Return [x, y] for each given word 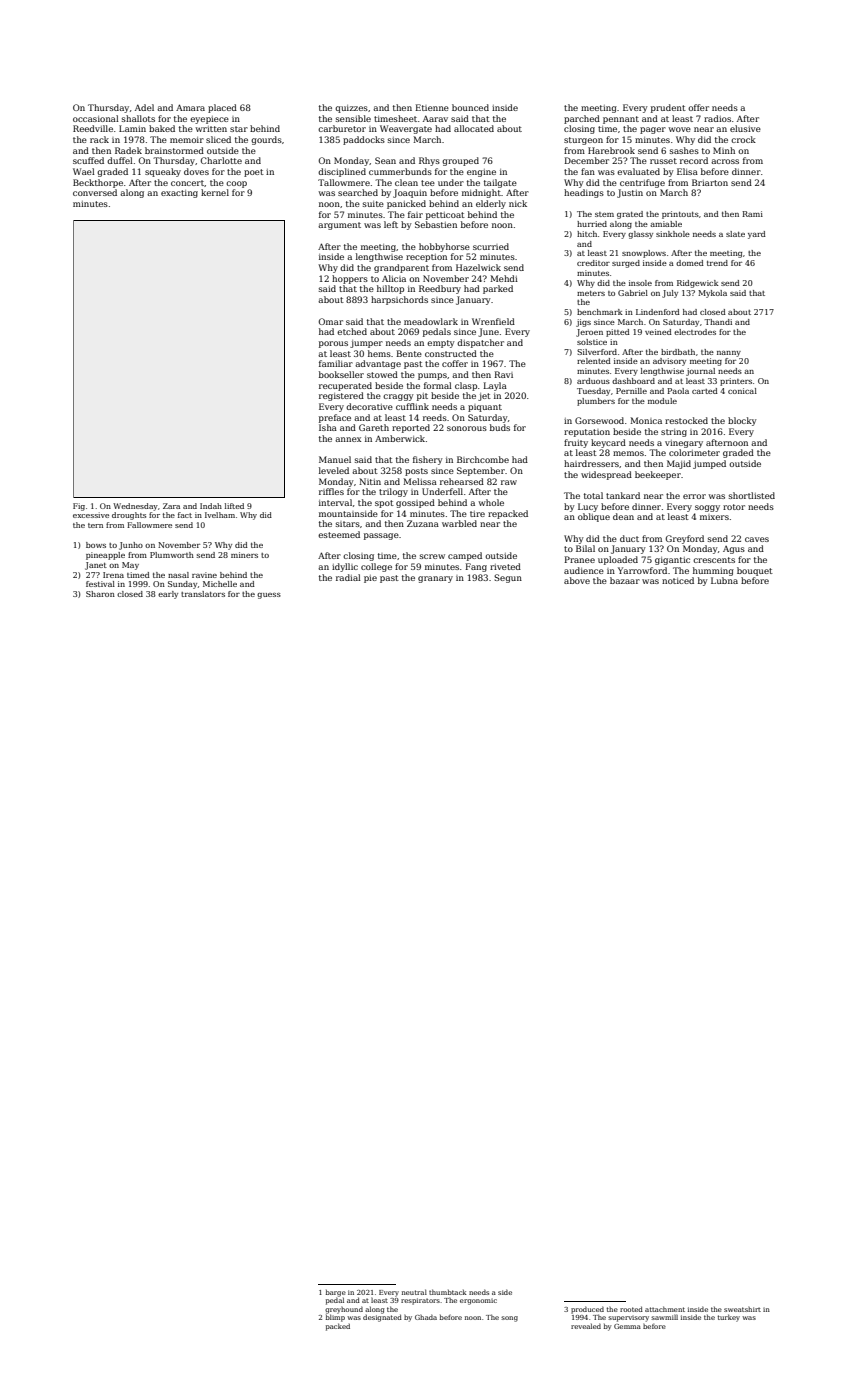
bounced [470, 107]
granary [435, 579]
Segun [508, 578]
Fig [79, 507]
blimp [335, 1318]
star [239, 129]
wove [679, 129]
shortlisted [752, 495]
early [168, 595]
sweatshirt [742, 1309]
